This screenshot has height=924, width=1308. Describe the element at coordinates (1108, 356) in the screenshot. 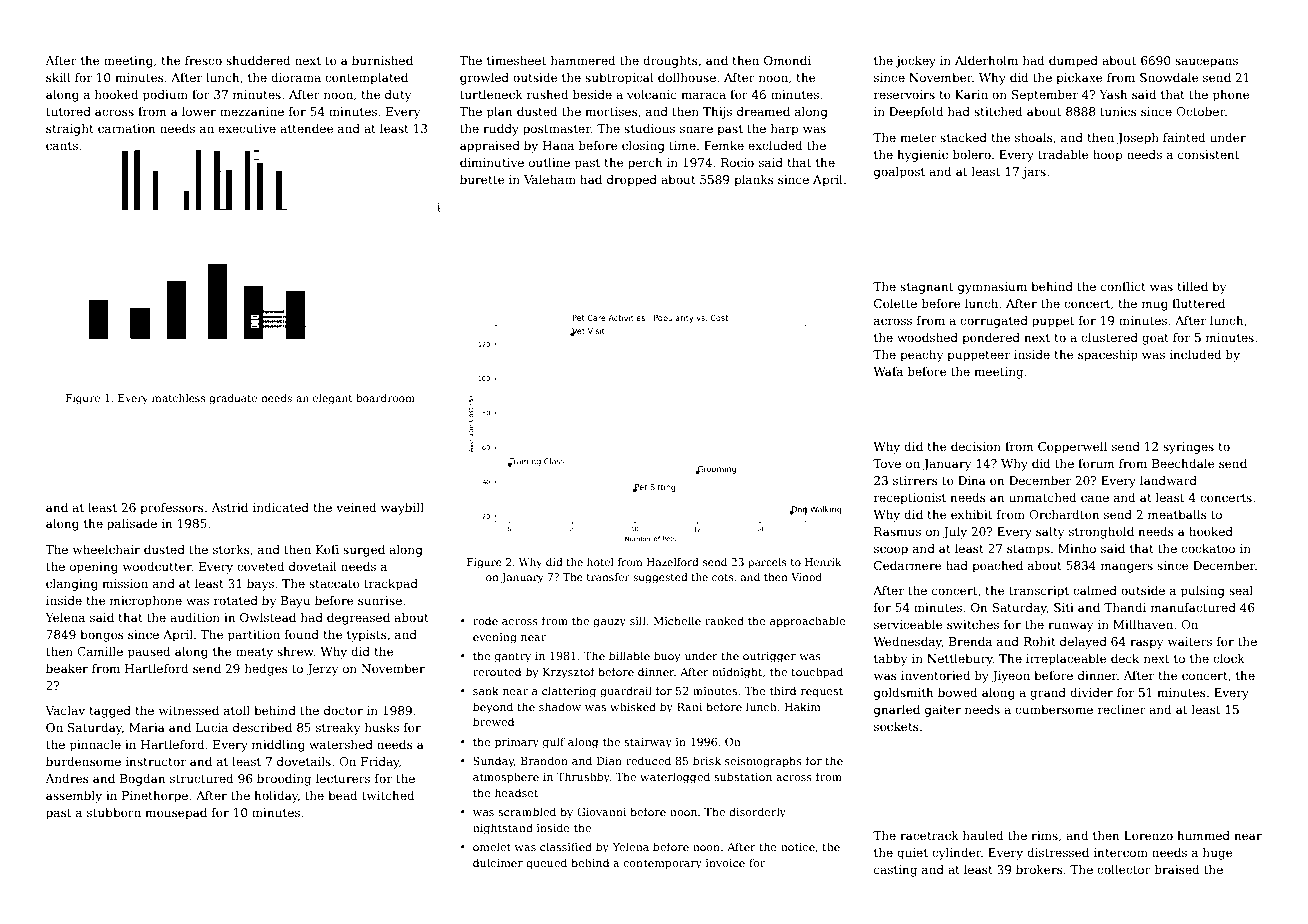

I see `spaceship` at that location.
